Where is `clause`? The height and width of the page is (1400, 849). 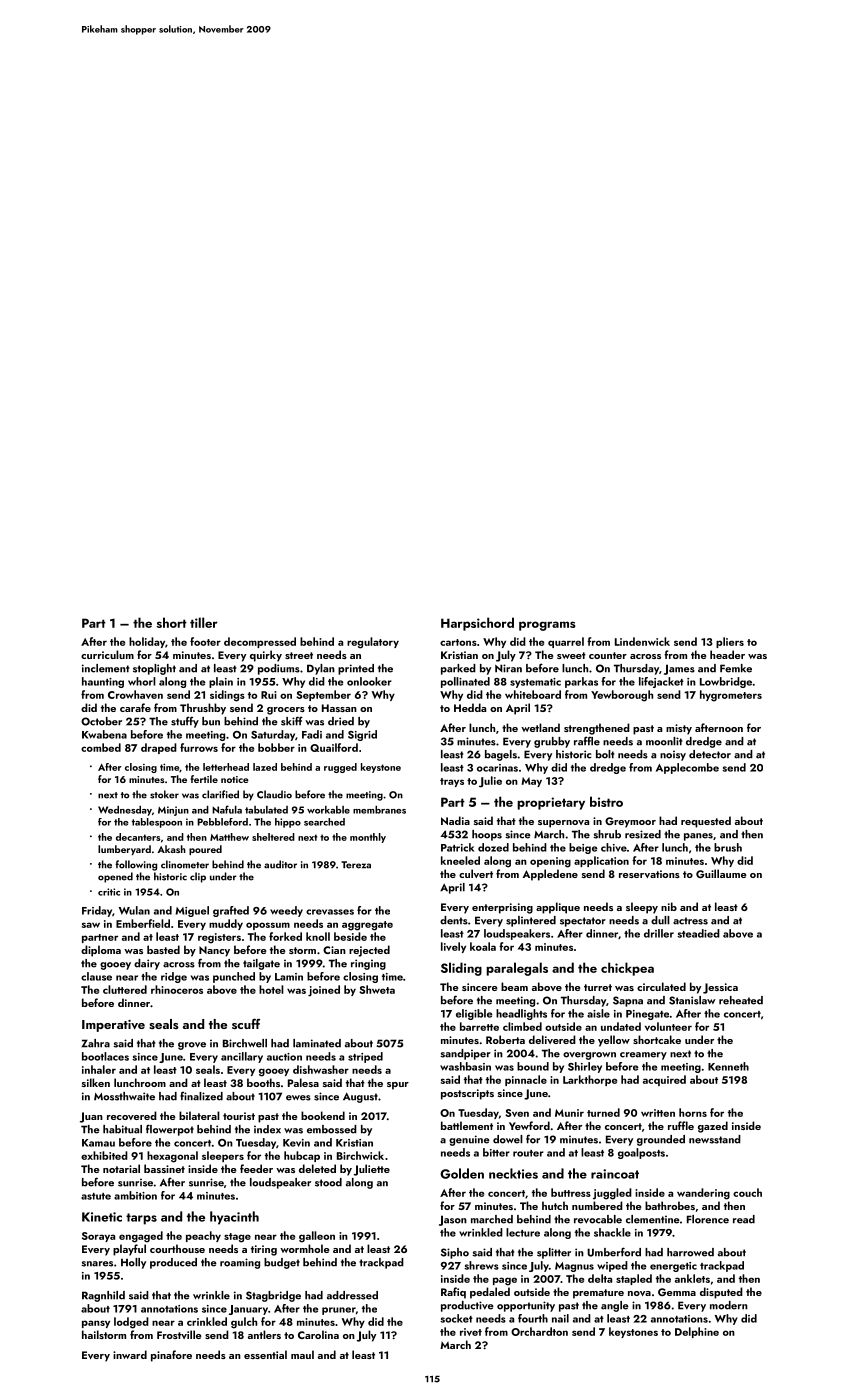
clause is located at coordinates (96, 976).
